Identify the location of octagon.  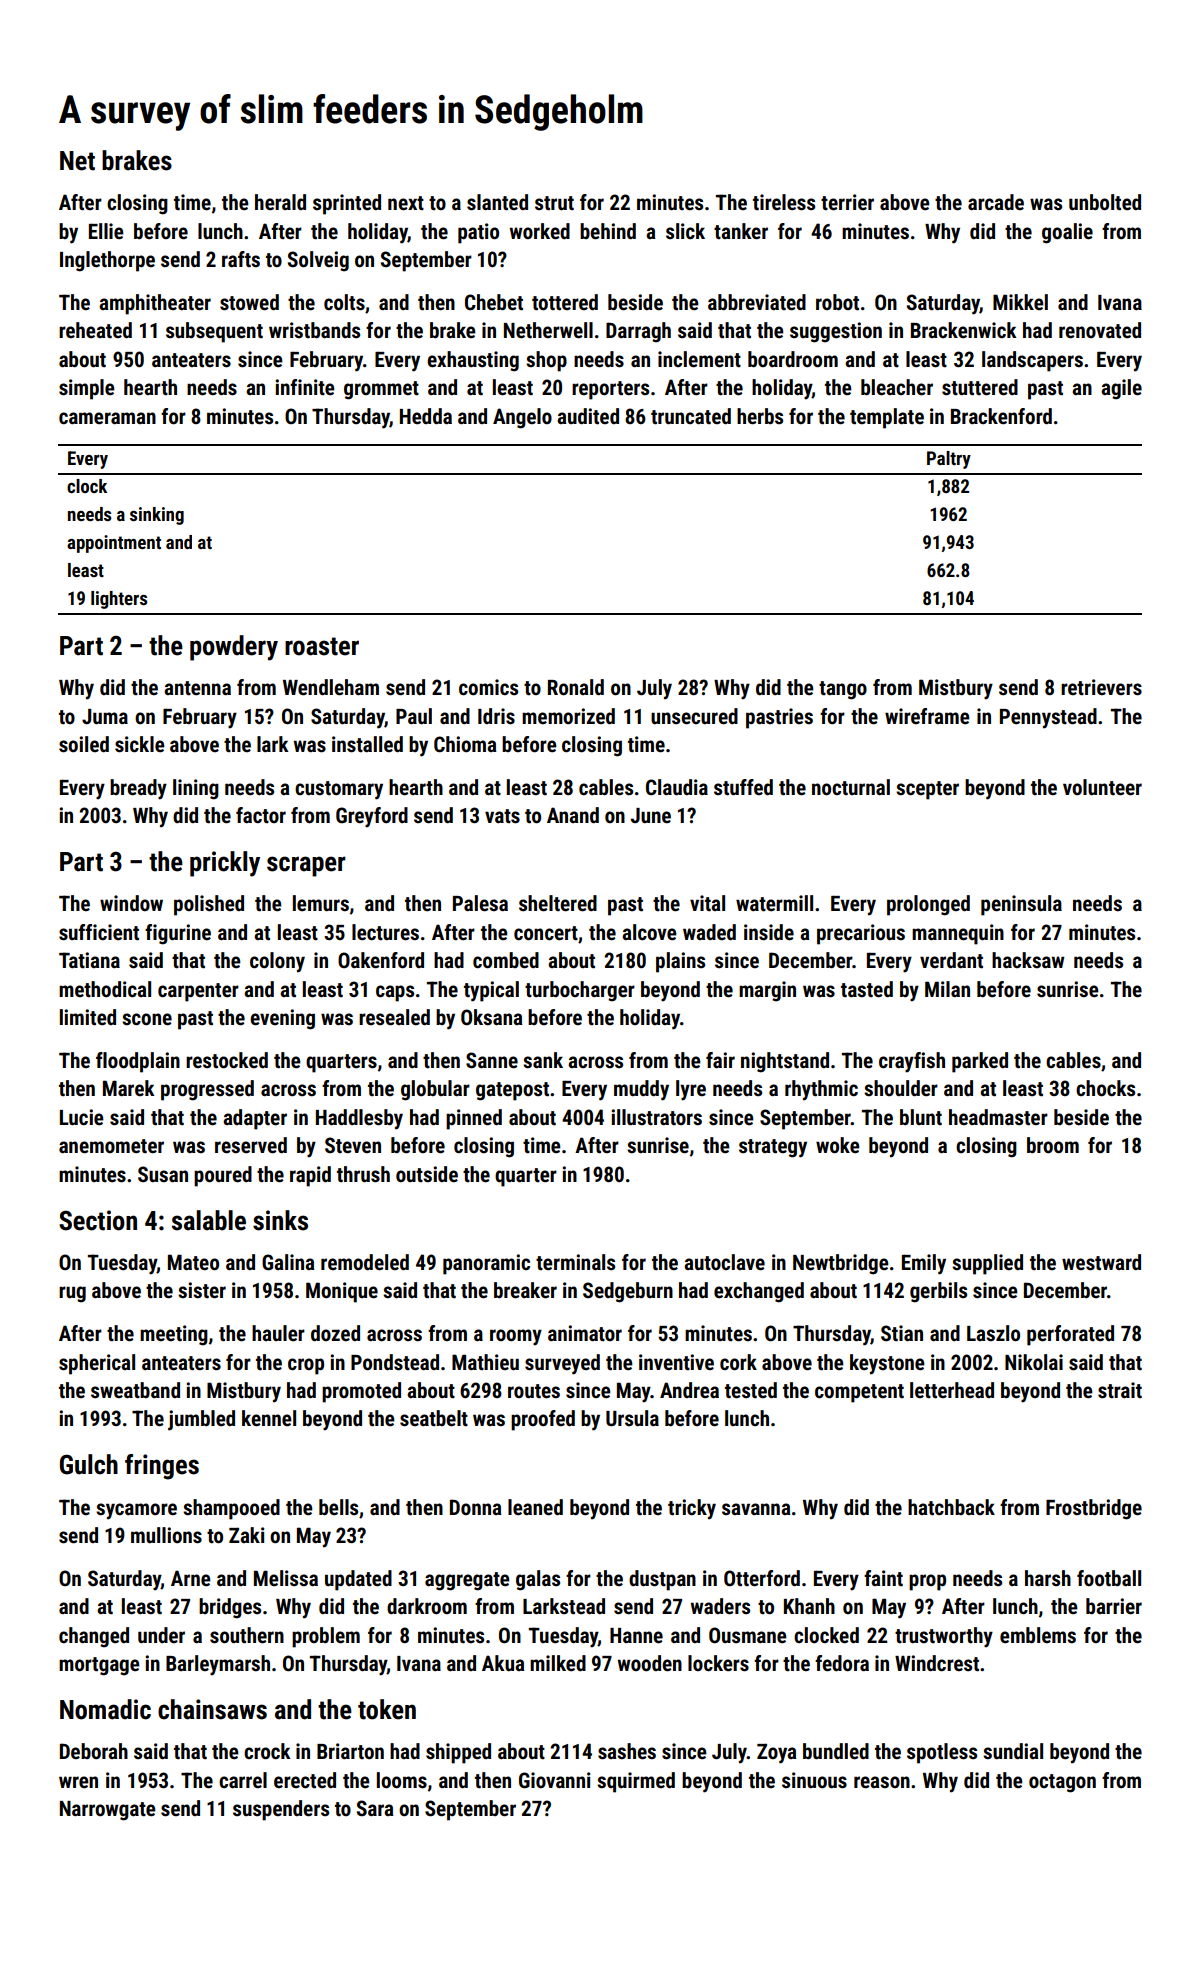
(1062, 1783).
